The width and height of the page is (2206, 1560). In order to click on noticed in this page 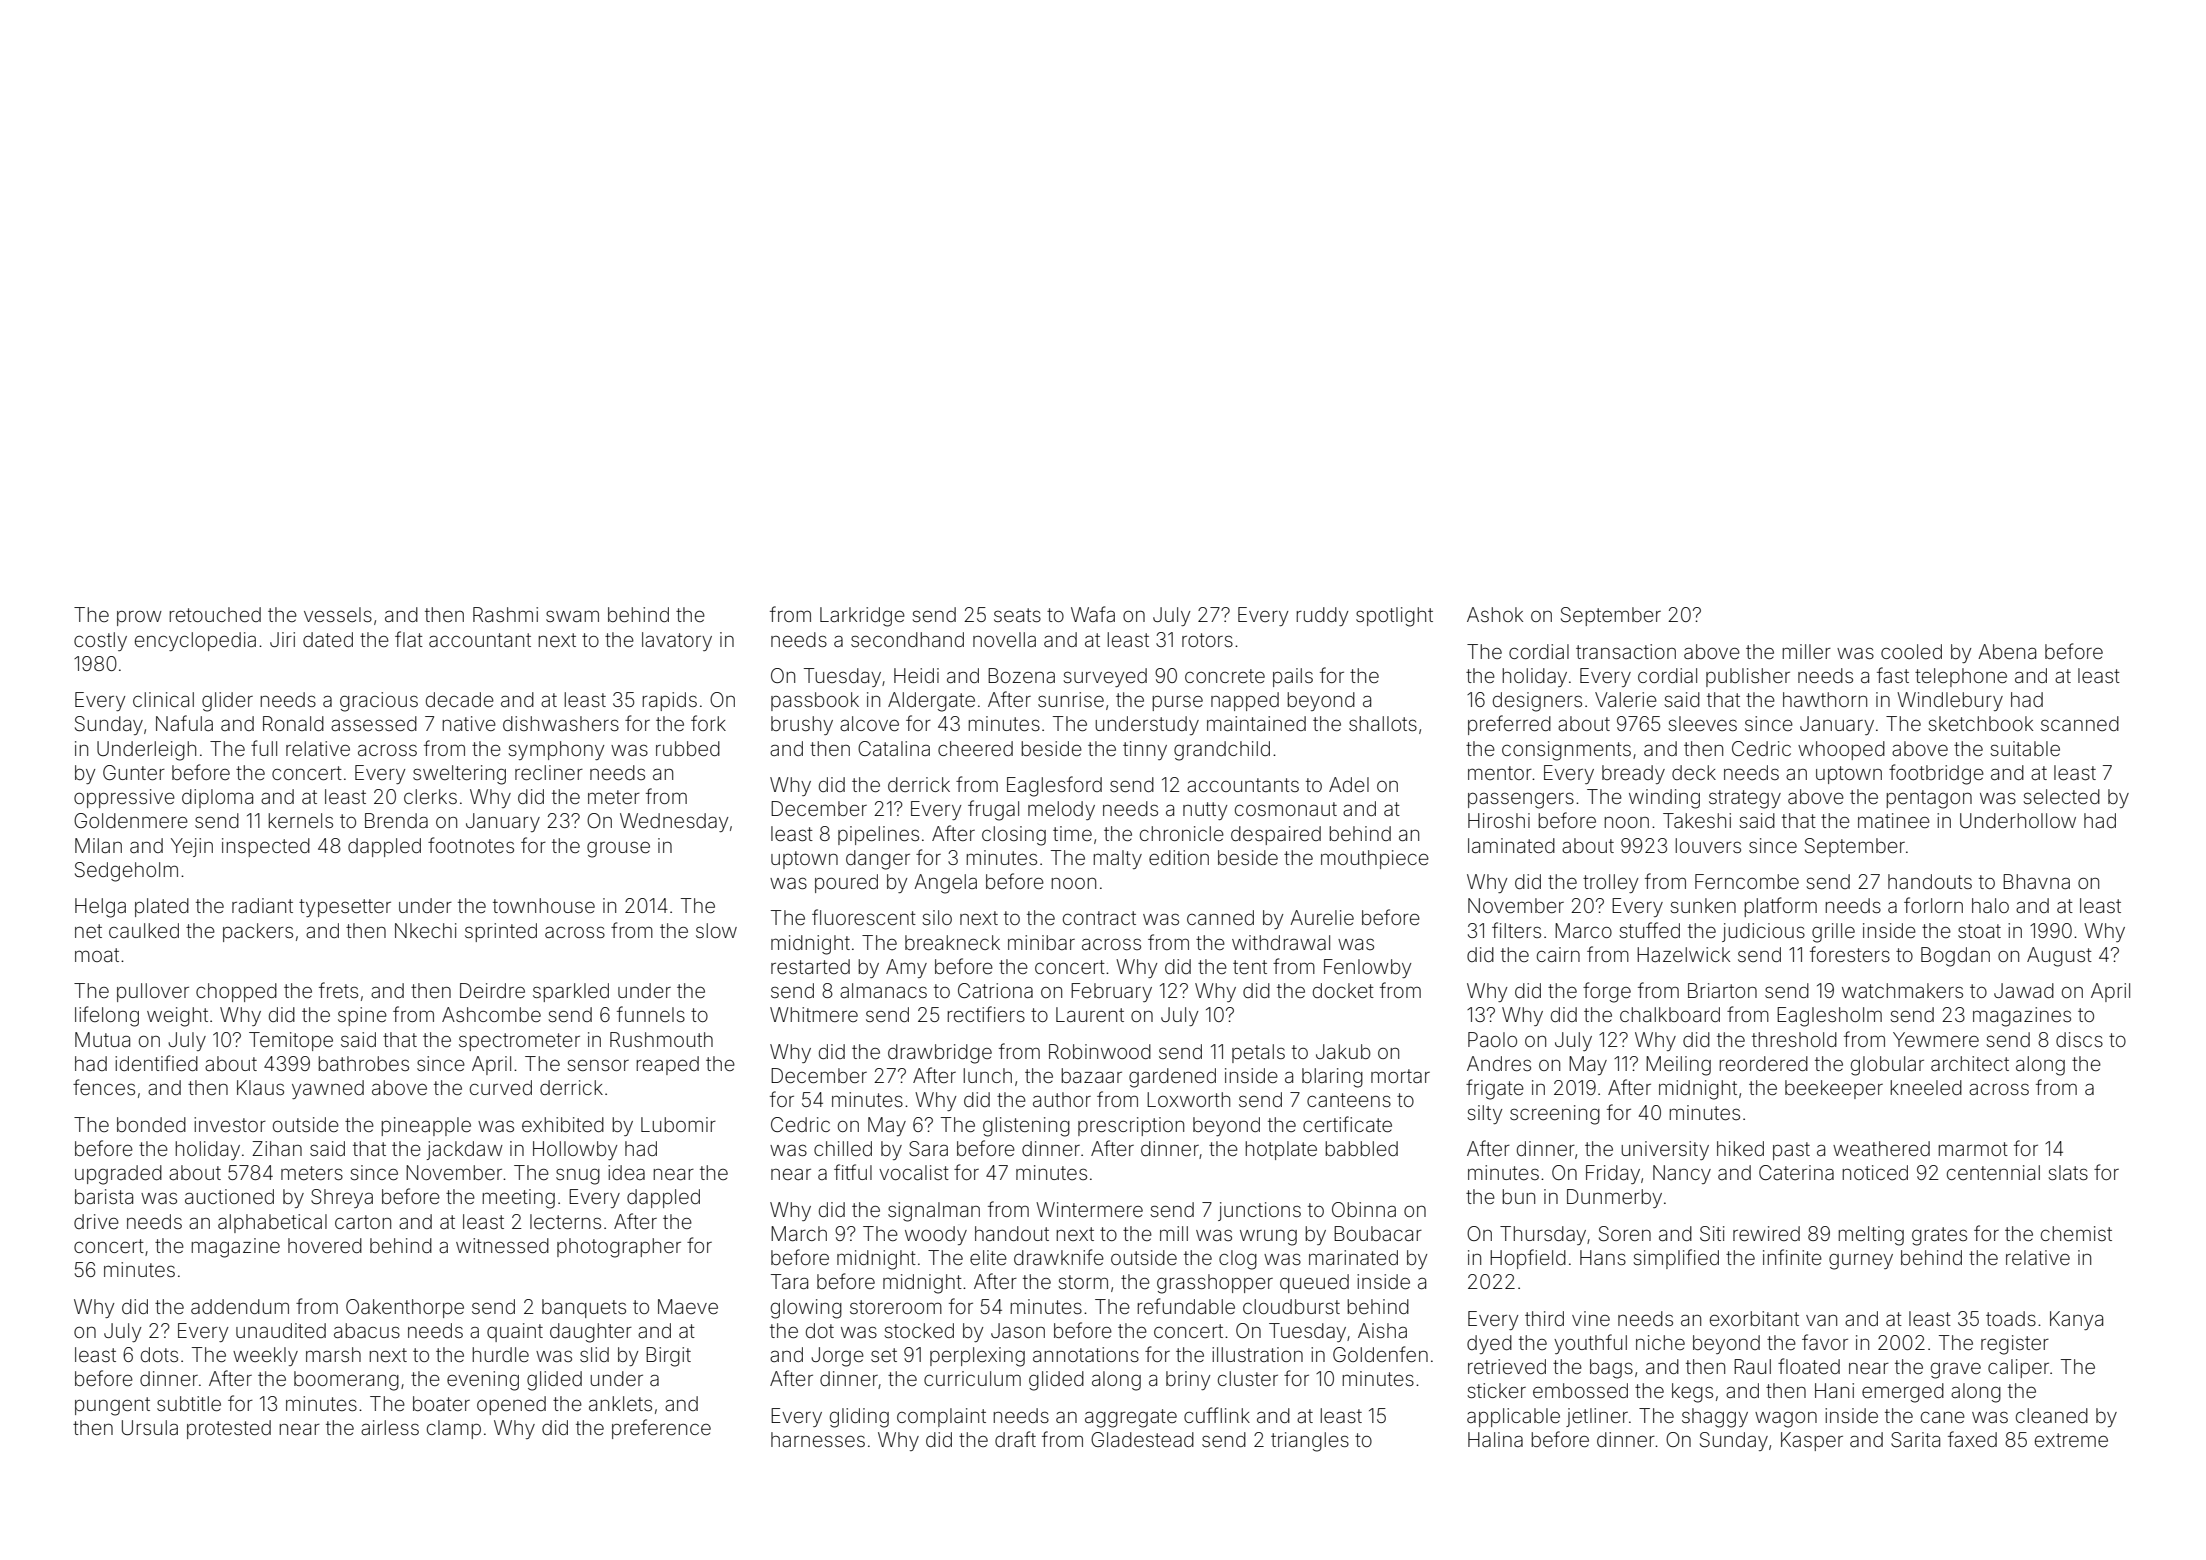, I will do `click(1875, 1172)`.
